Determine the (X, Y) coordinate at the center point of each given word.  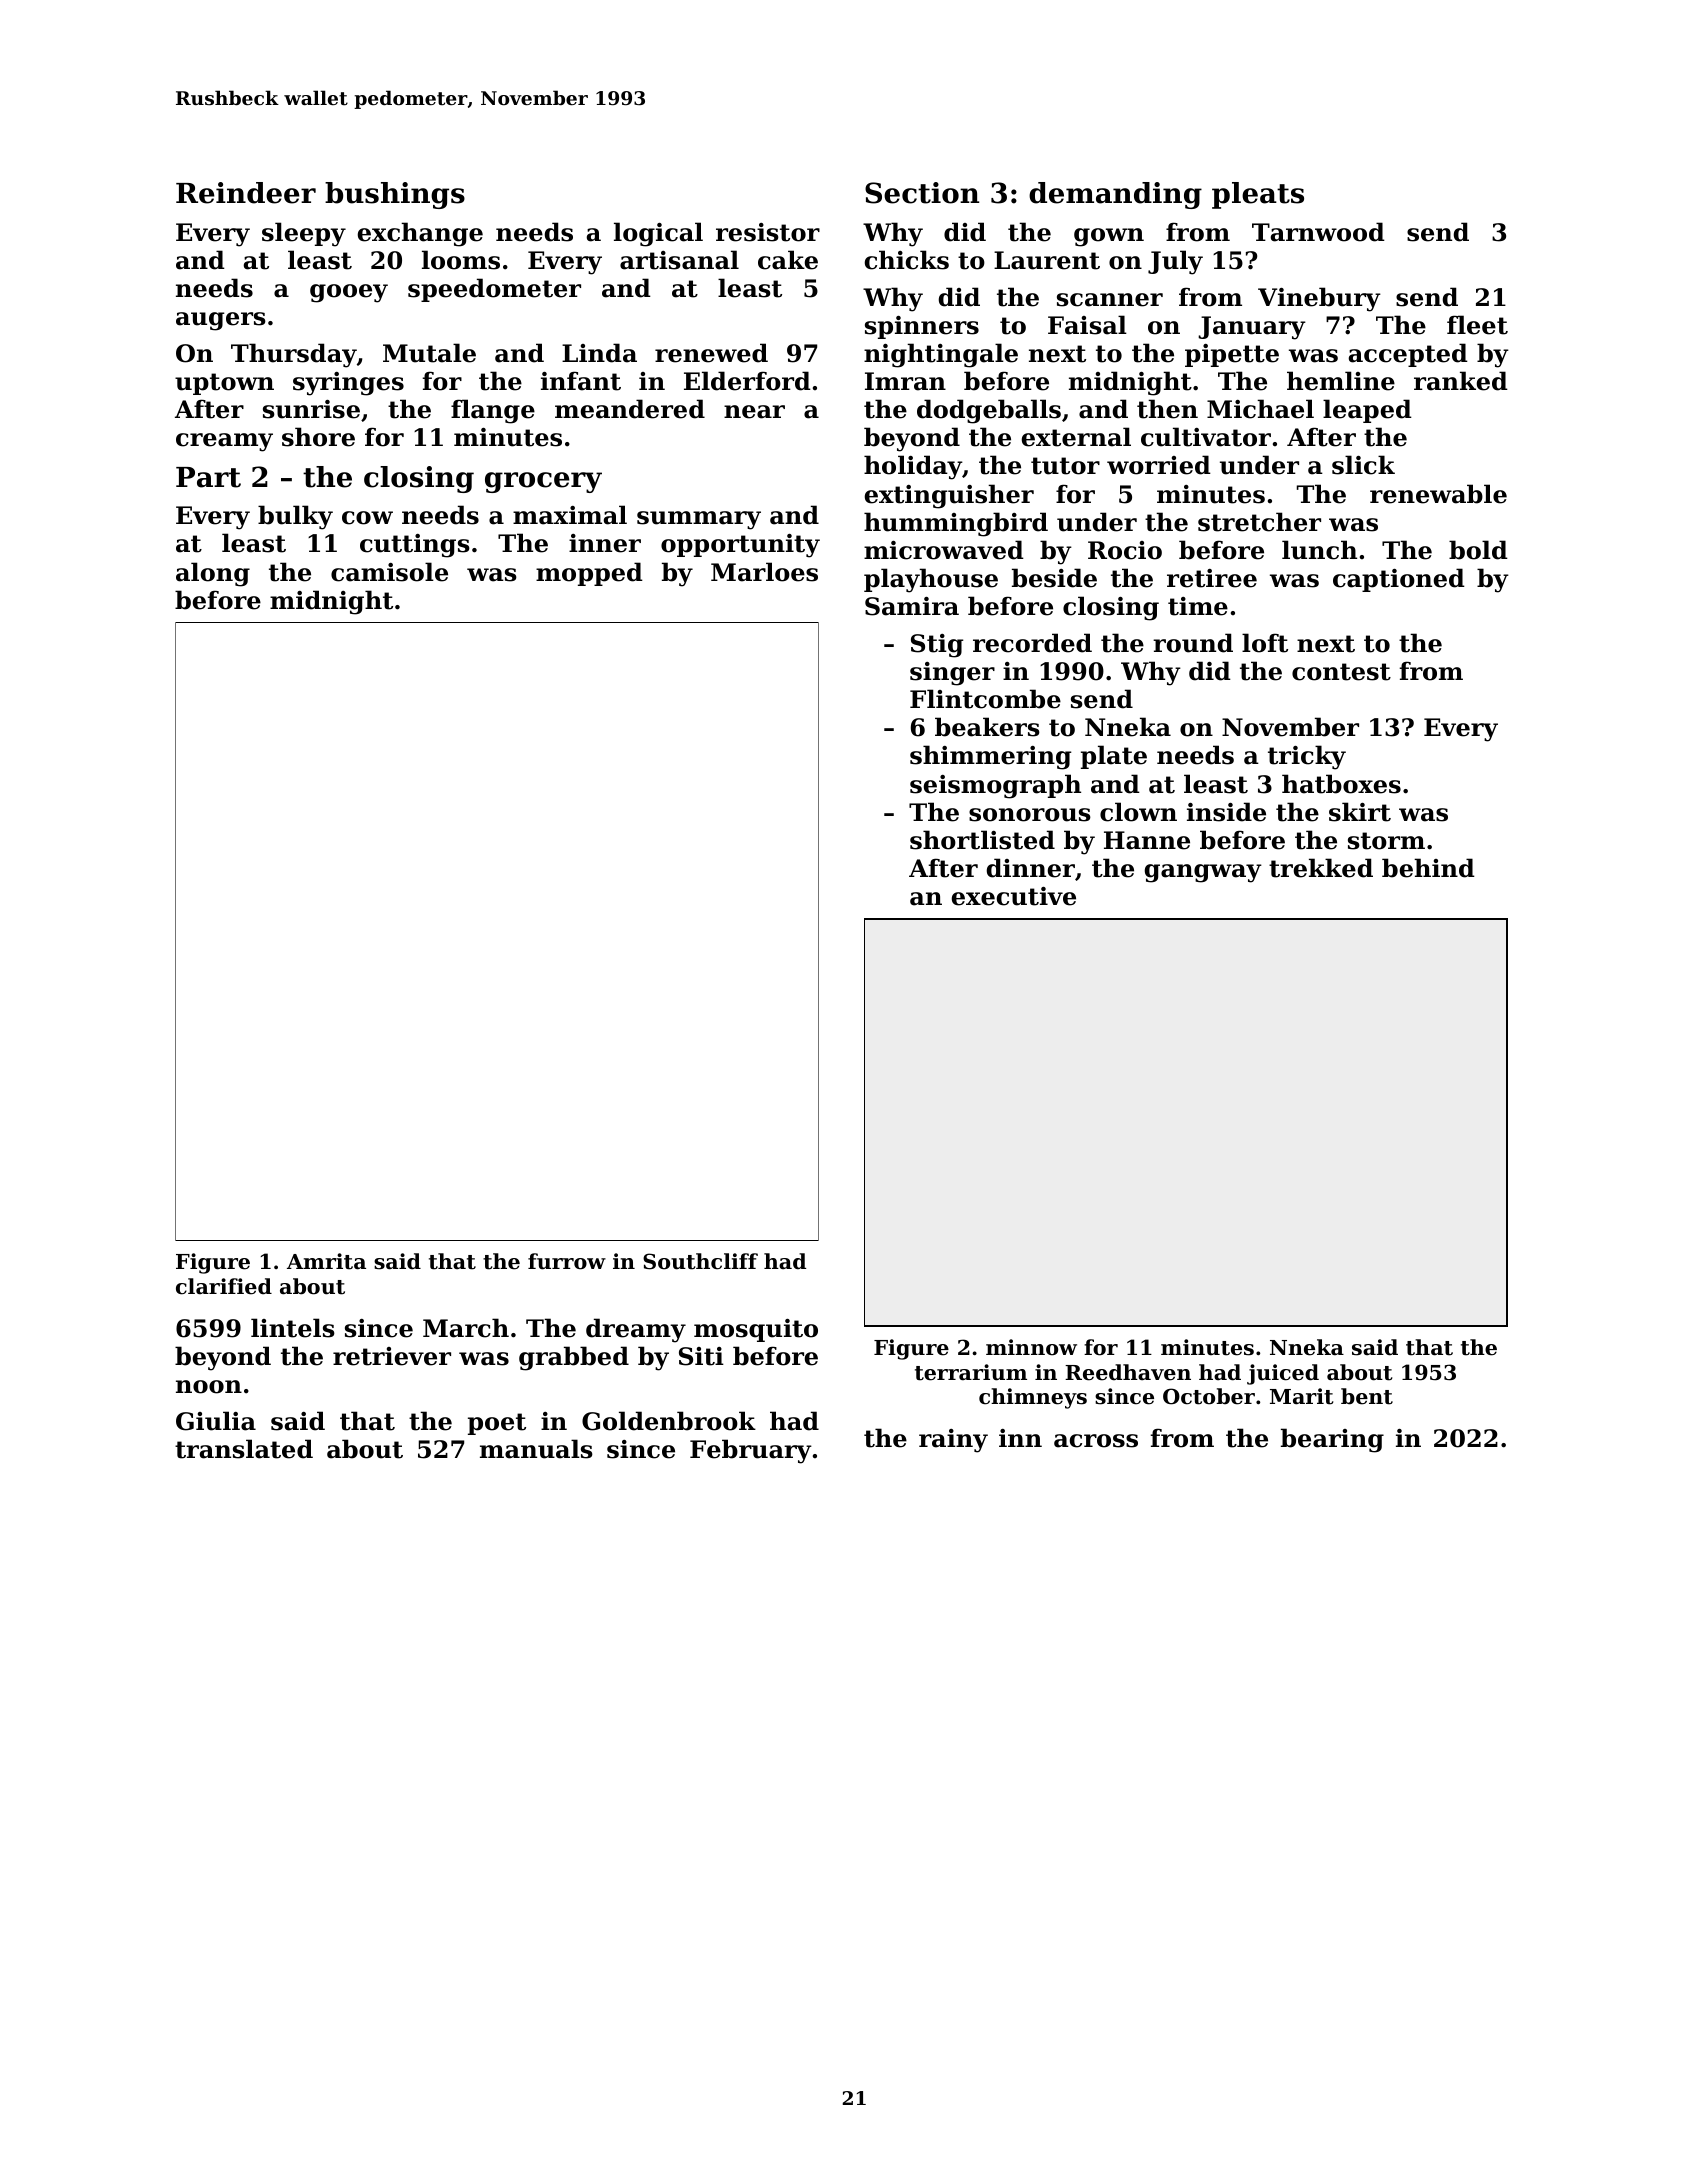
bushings (395, 195)
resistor (768, 232)
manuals (536, 1449)
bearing (1332, 1440)
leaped (1367, 411)
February (751, 1451)
